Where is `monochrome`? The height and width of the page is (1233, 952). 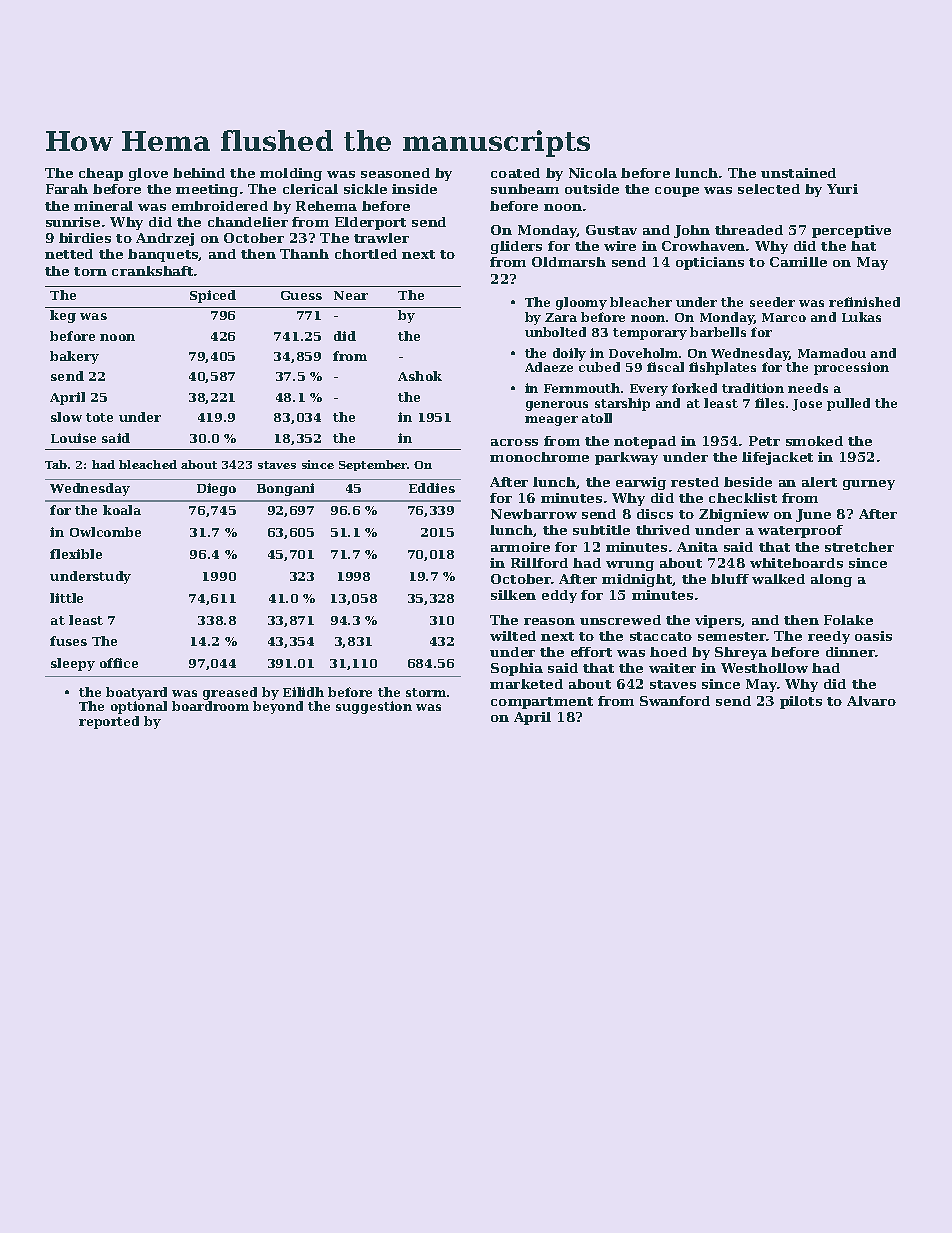
monochrome is located at coordinates (539, 457).
